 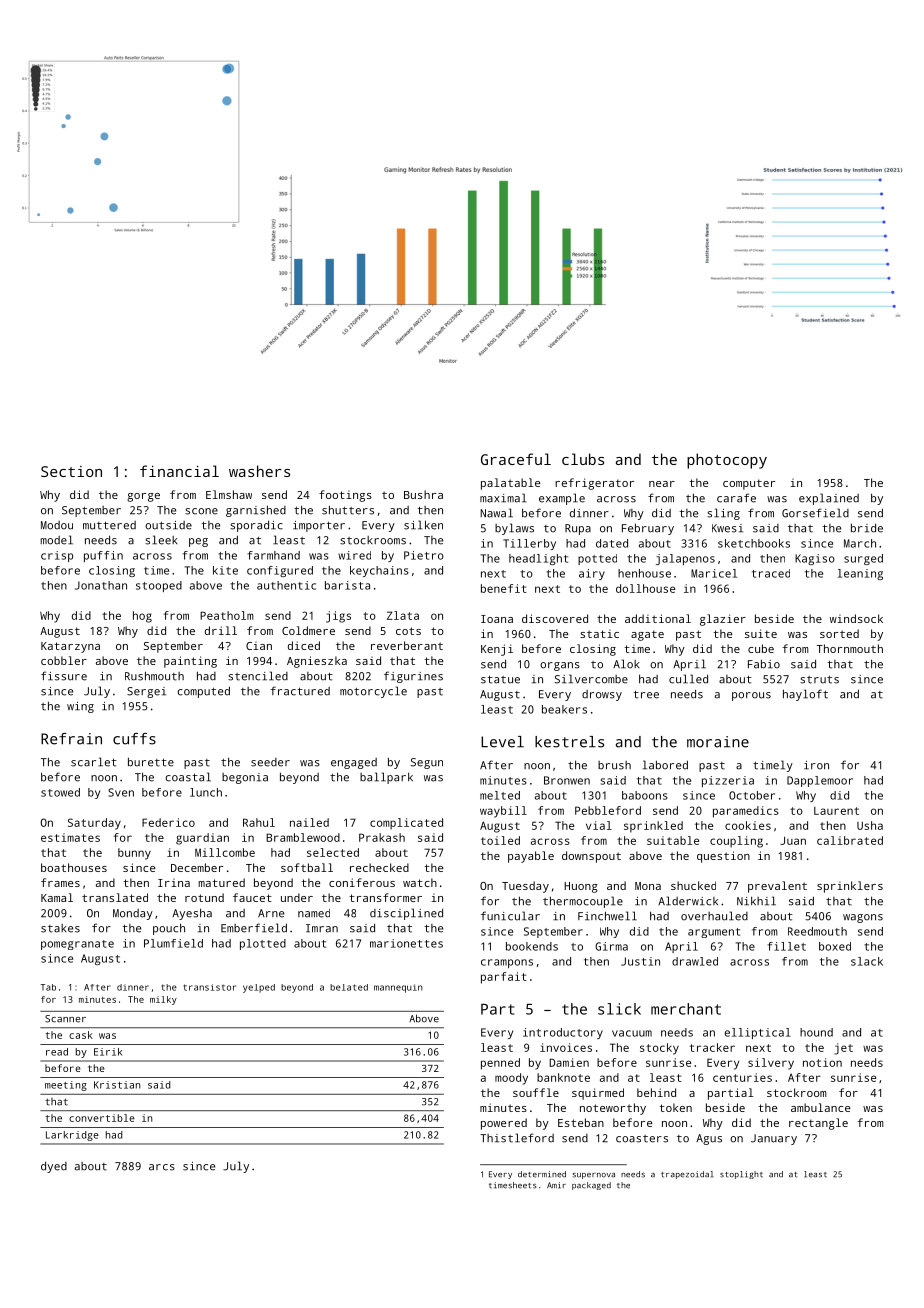 I want to click on Segun, so click(x=427, y=763).
